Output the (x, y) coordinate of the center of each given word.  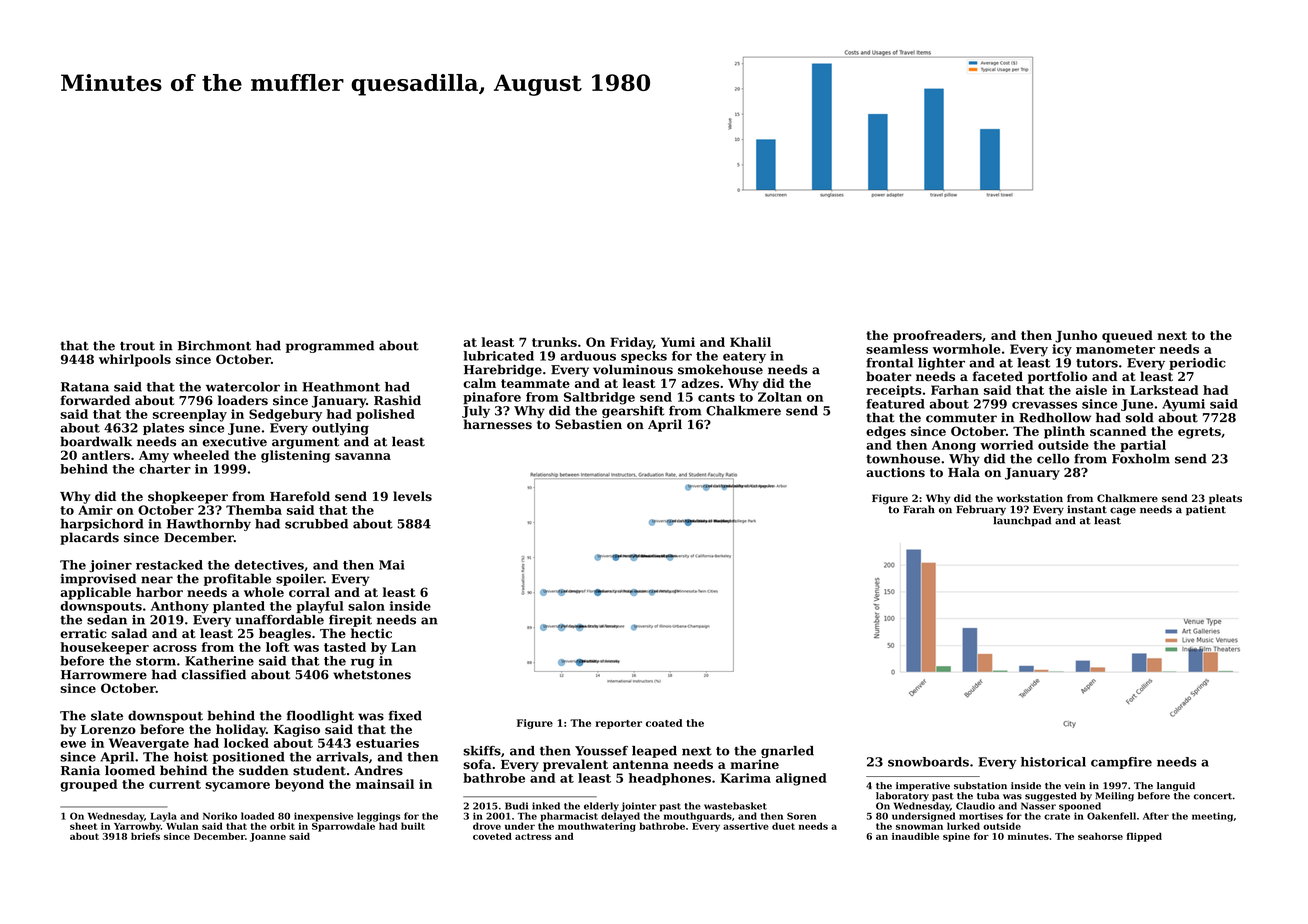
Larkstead (1164, 390)
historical (1053, 762)
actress (533, 836)
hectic (371, 633)
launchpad (1022, 521)
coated (664, 723)
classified (214, 674)
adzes (700, 383)
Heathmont (341, 387)
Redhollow (1055, 417)
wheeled (201, 455)
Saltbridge (599, 398)
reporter (618, 724)
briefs (145, 836)
